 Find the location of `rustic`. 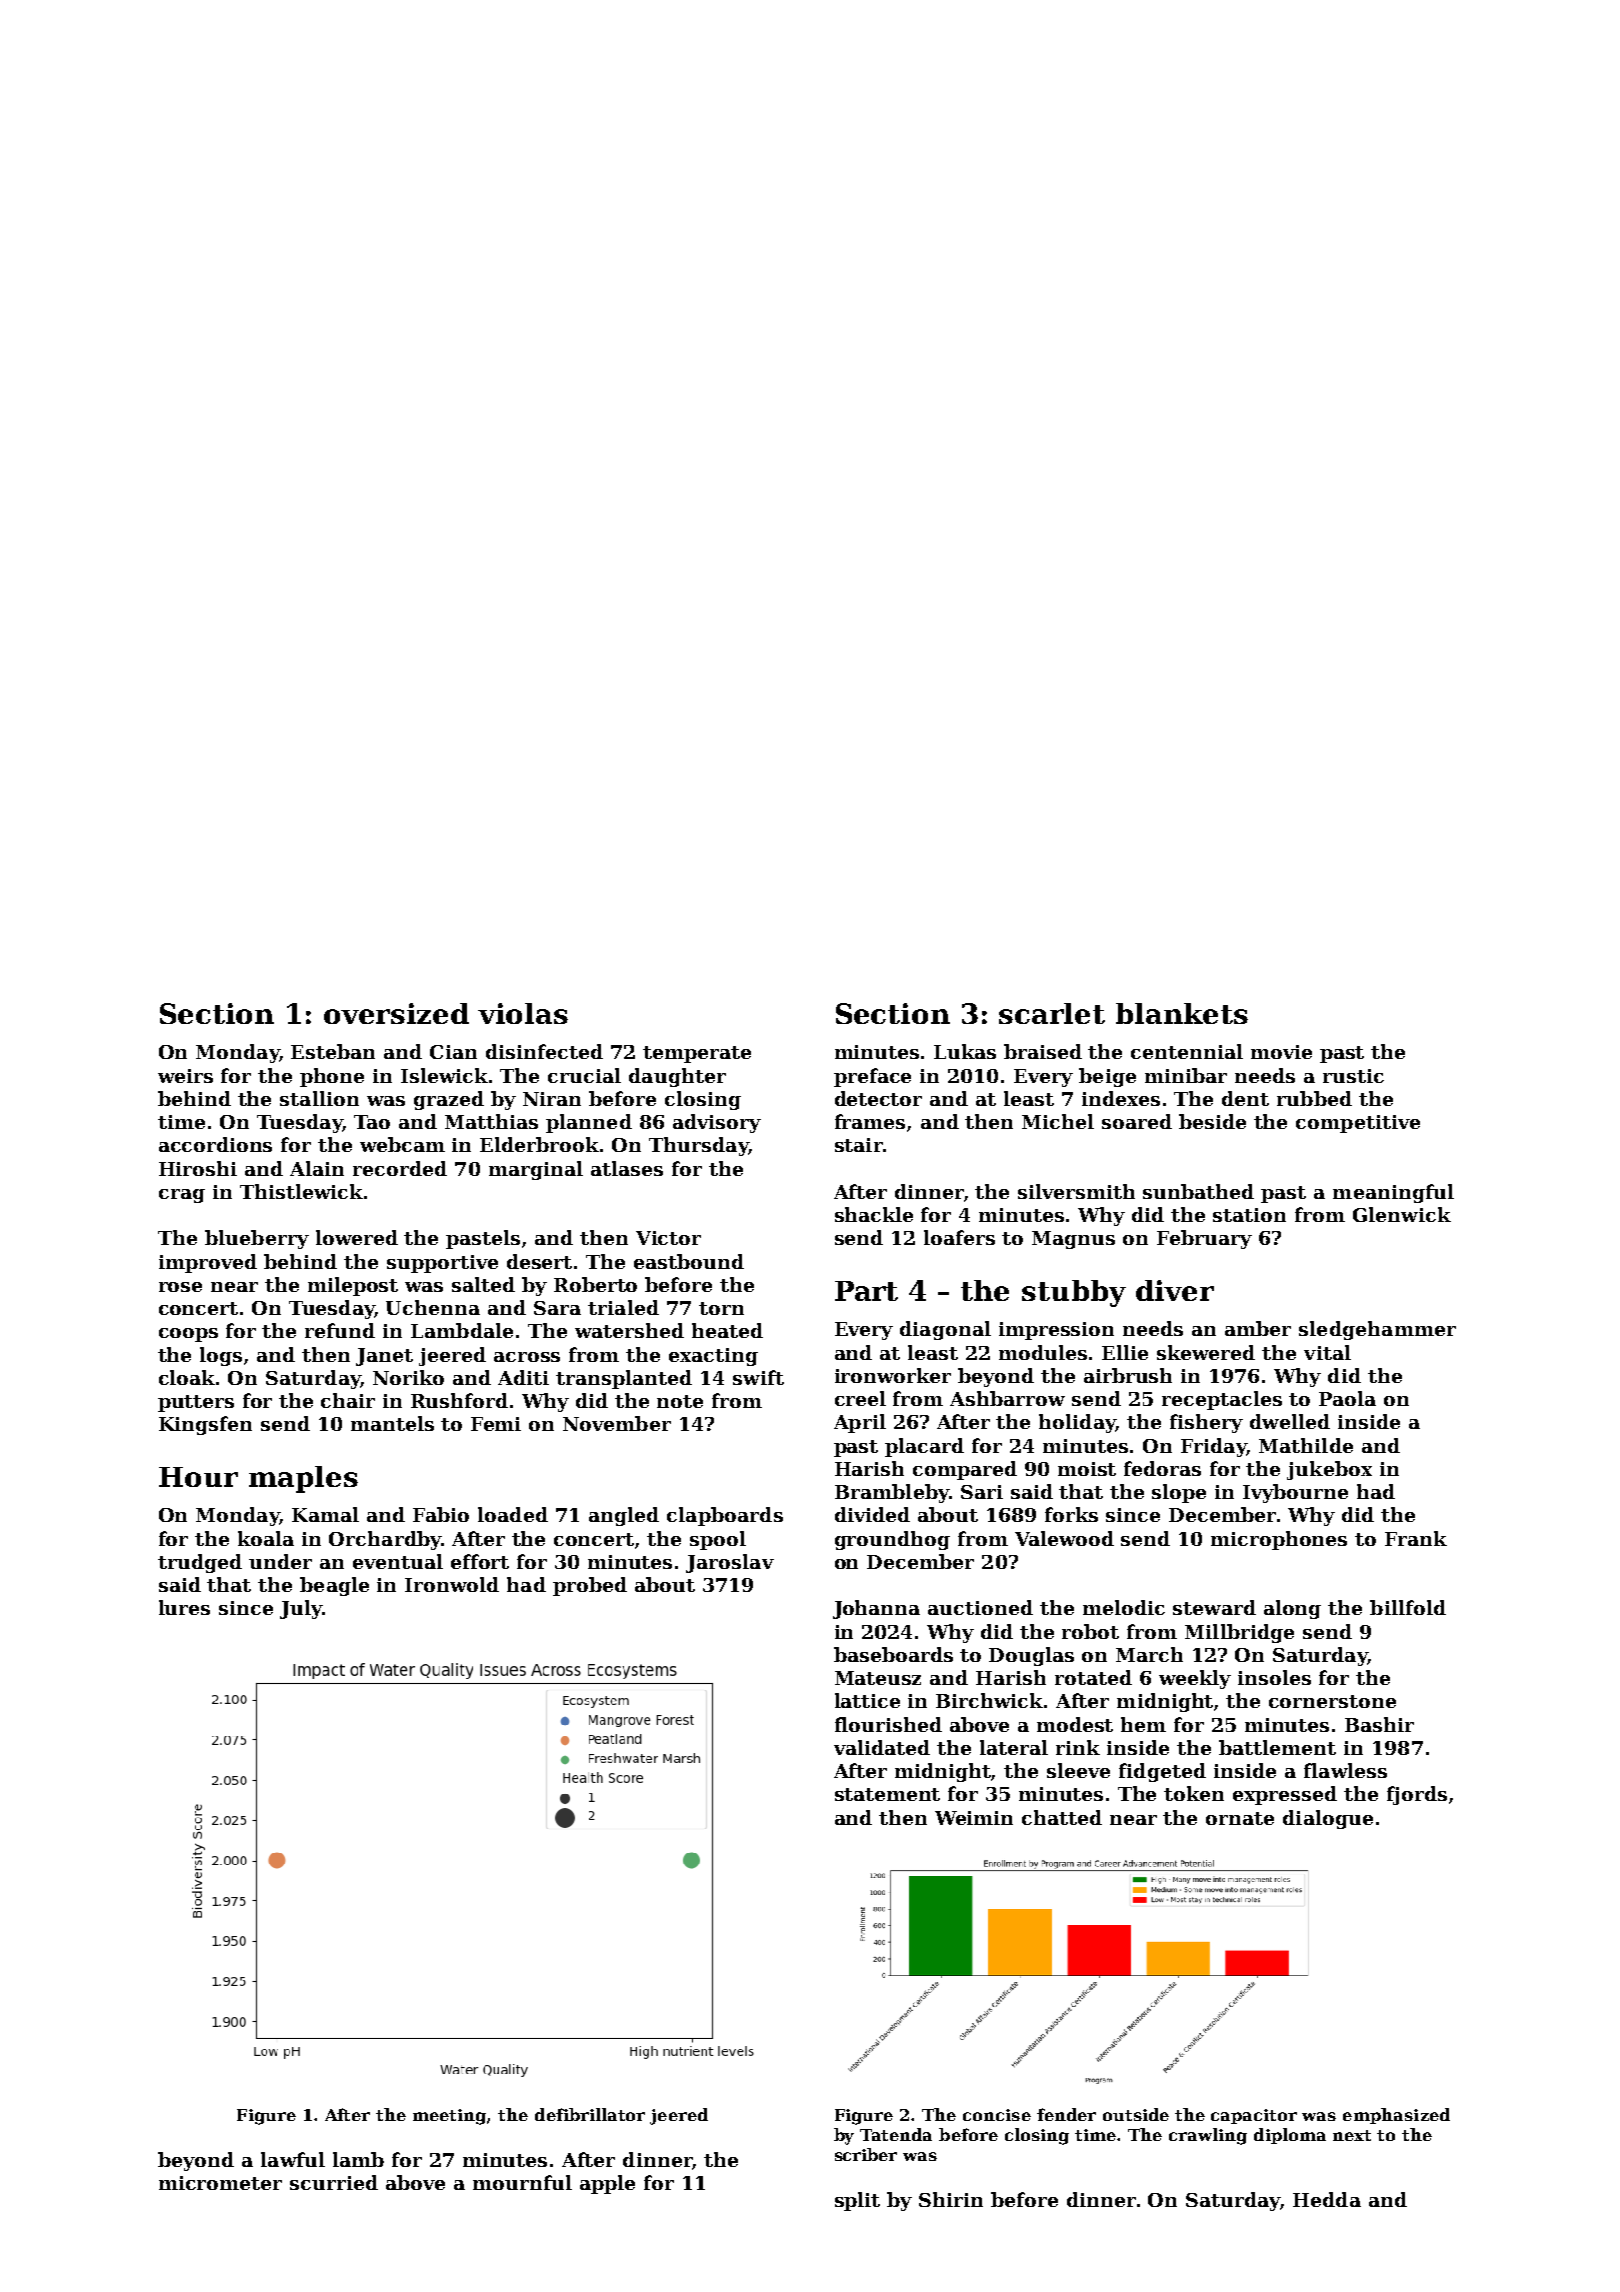

rustic is located at coordinates (1353, 1076).
